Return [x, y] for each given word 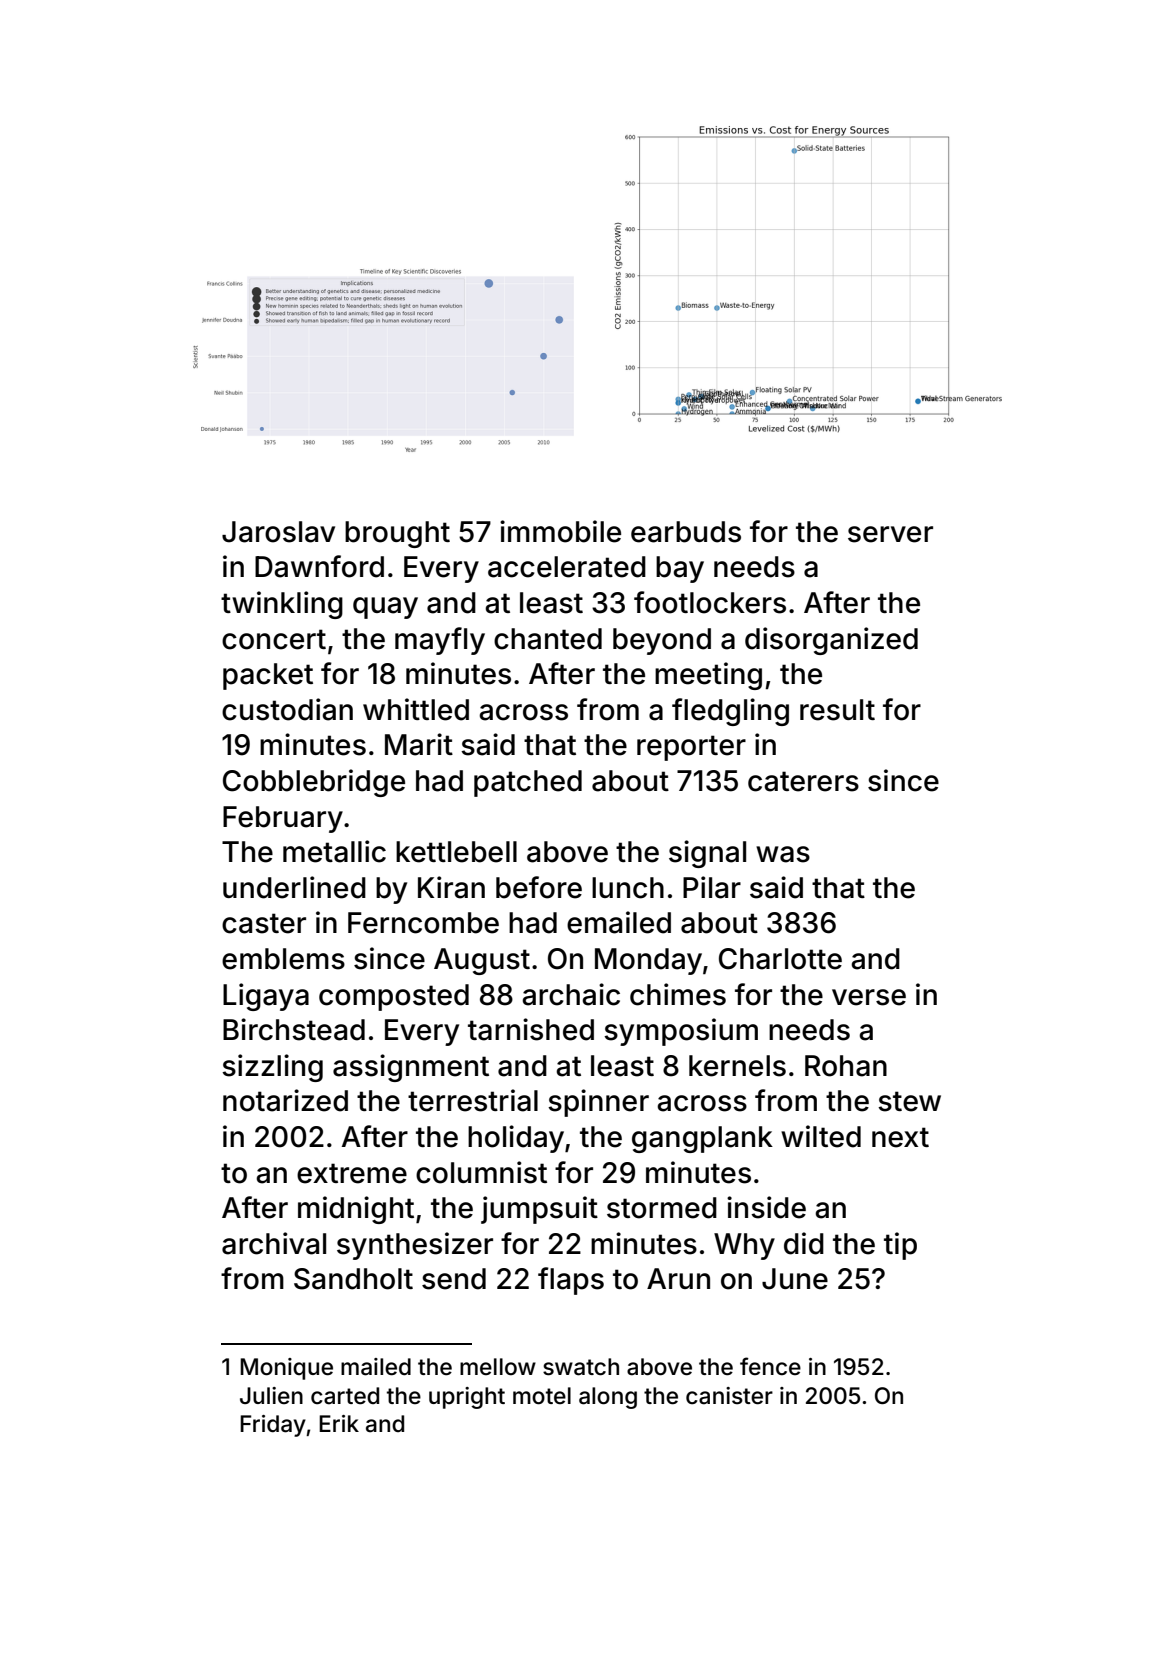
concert [274, 639]
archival [274, 1243]
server [890, 534]
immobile [560, 531]
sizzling [272, 1068]
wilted [821, 1136]
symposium [681, 1032]
